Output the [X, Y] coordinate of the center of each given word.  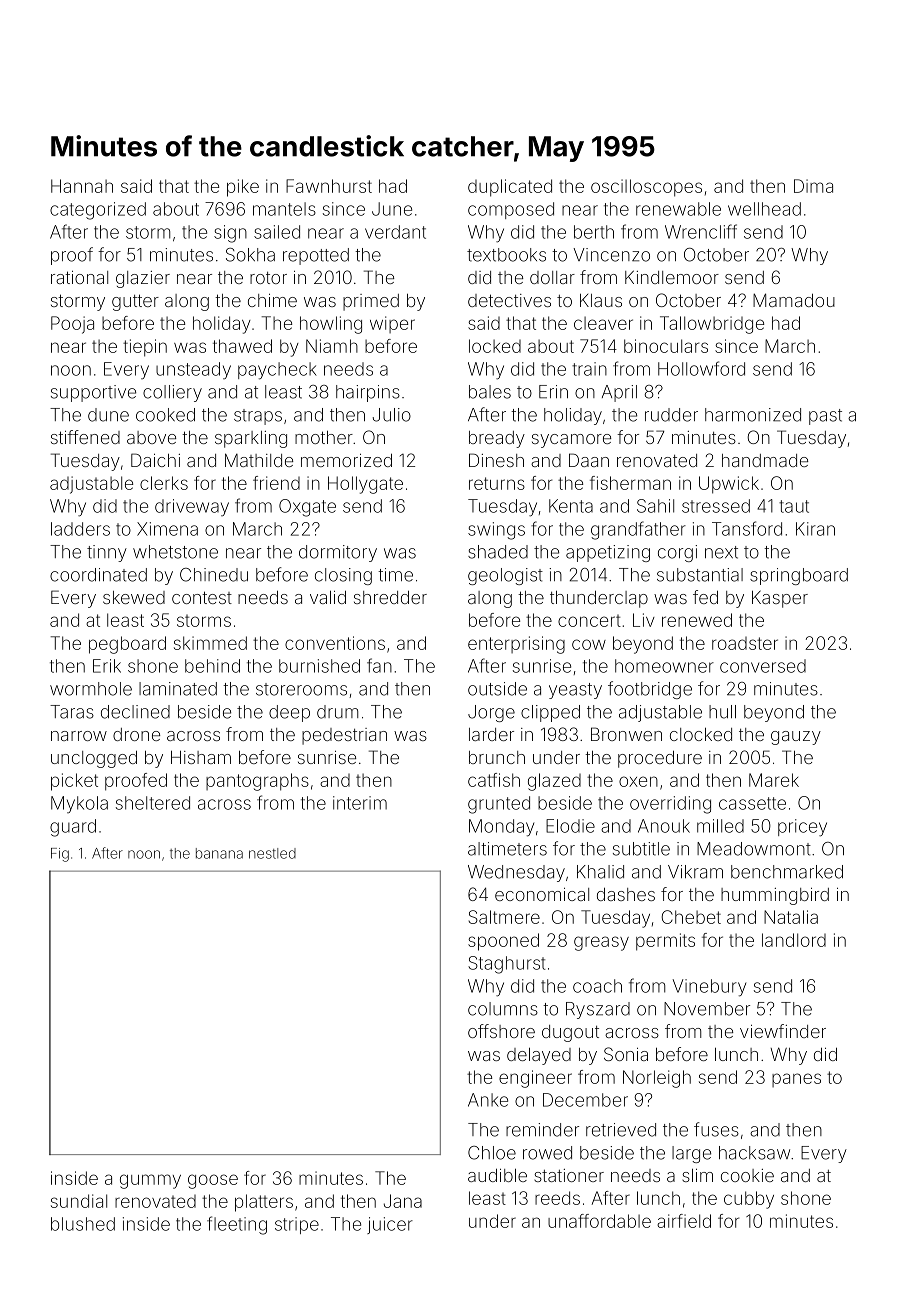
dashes [626, 894]
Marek [774, 780]
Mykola [79, 804]
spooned [503, 942]
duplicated [510, 188]
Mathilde [259, 460]
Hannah [82, 186]
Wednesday [516, 873]
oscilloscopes [646, 188]
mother [324, 437]
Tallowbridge [712, 325]
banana [219, 853]
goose [213, 1181]
